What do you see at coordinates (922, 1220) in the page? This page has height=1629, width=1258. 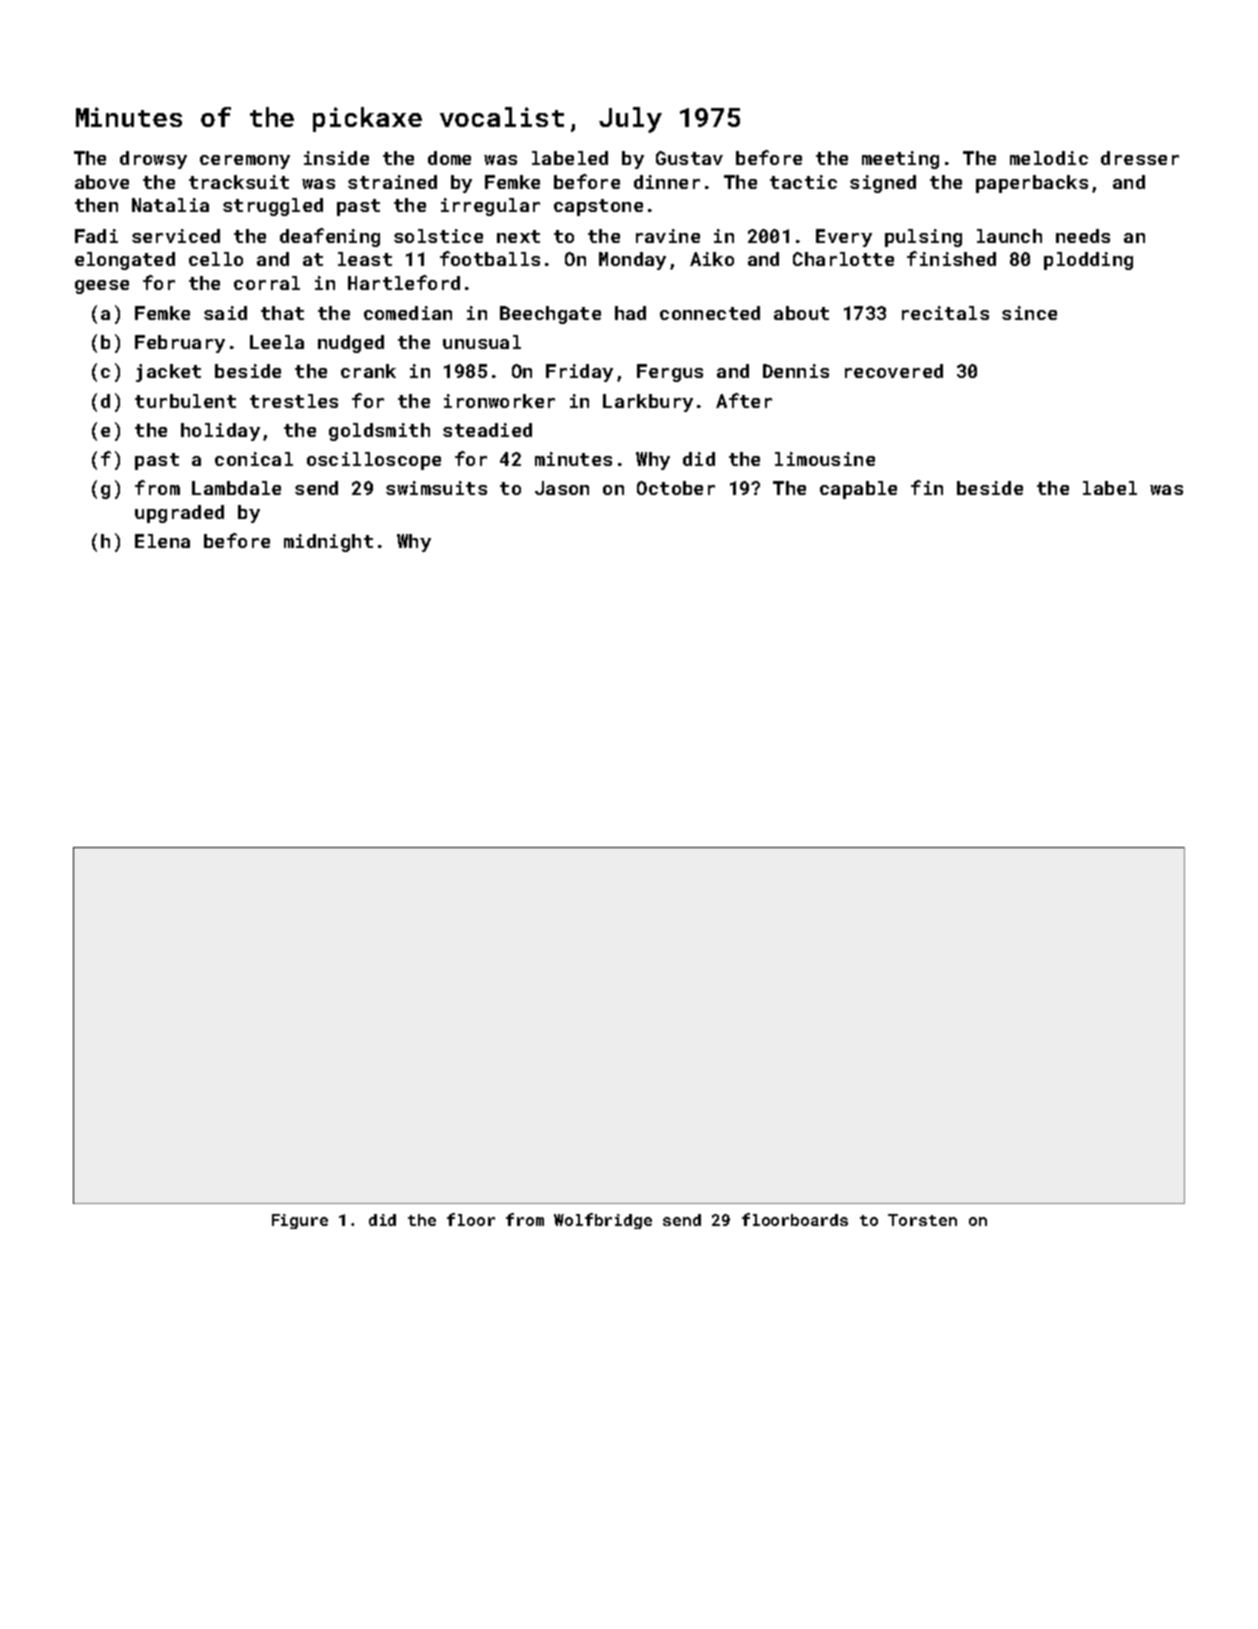 I see `Torsten` at bounding box center [922, 1220].
